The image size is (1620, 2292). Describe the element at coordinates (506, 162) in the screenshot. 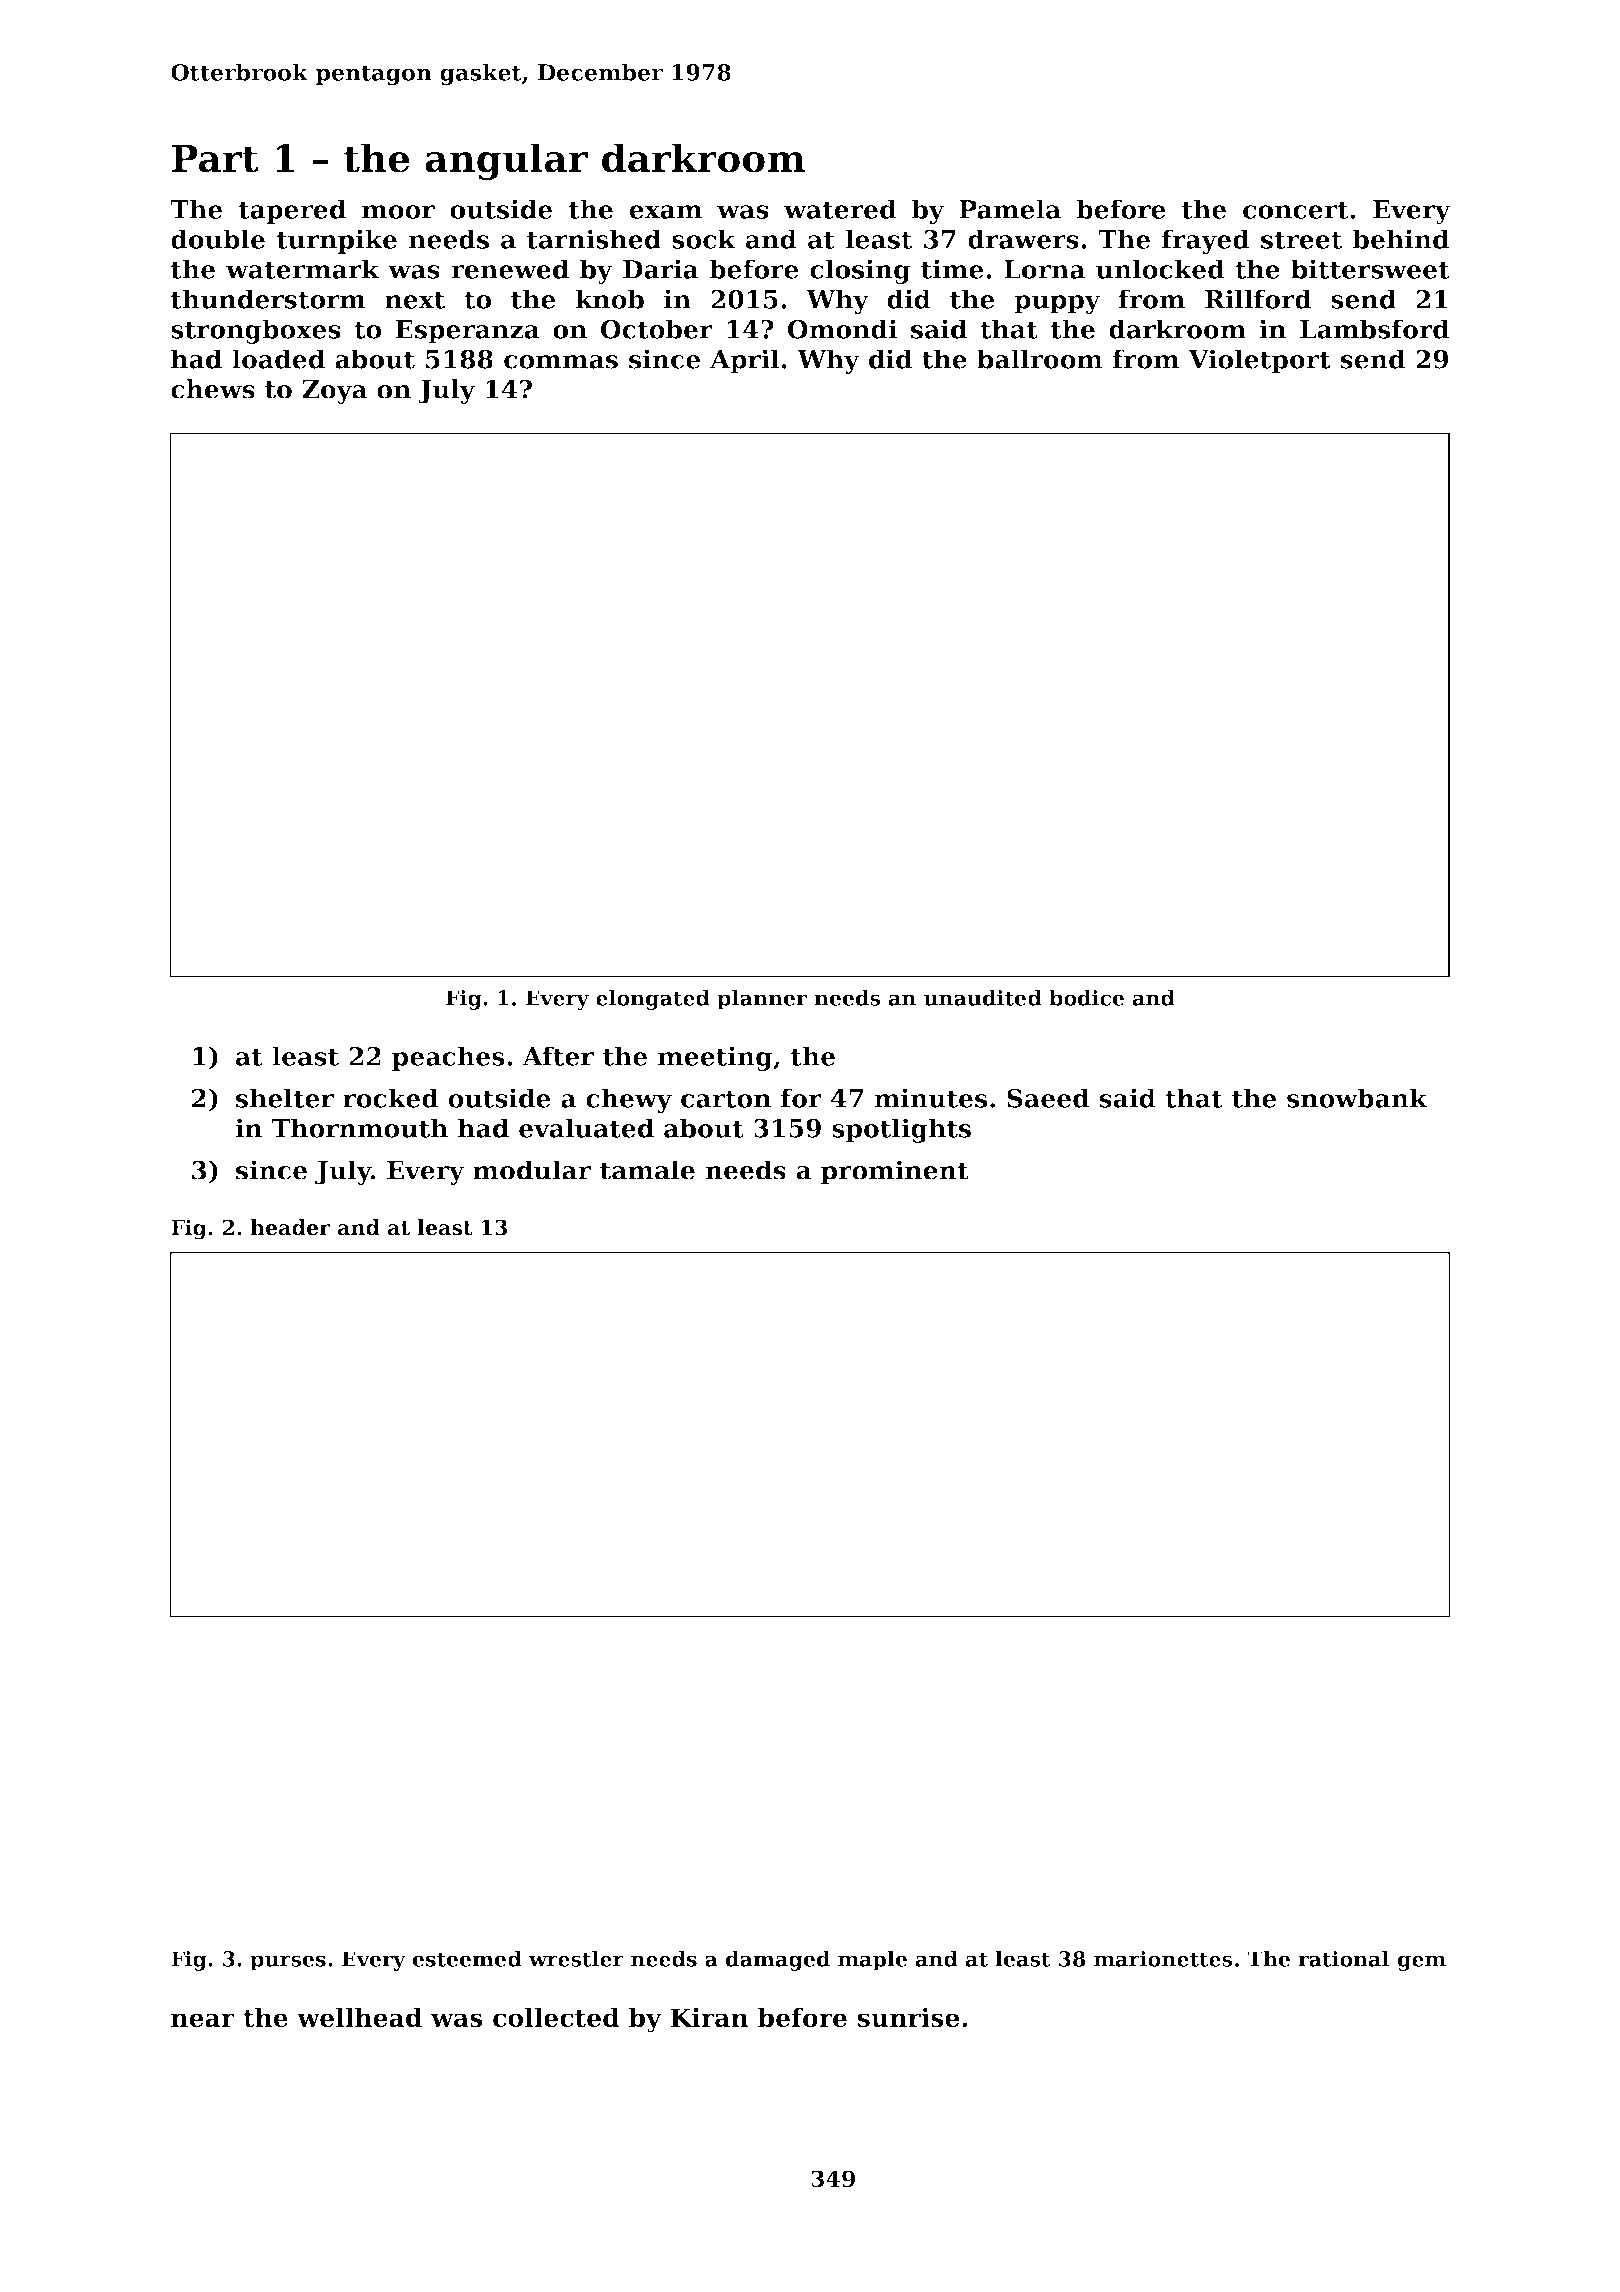

I see `angular` at that location.
